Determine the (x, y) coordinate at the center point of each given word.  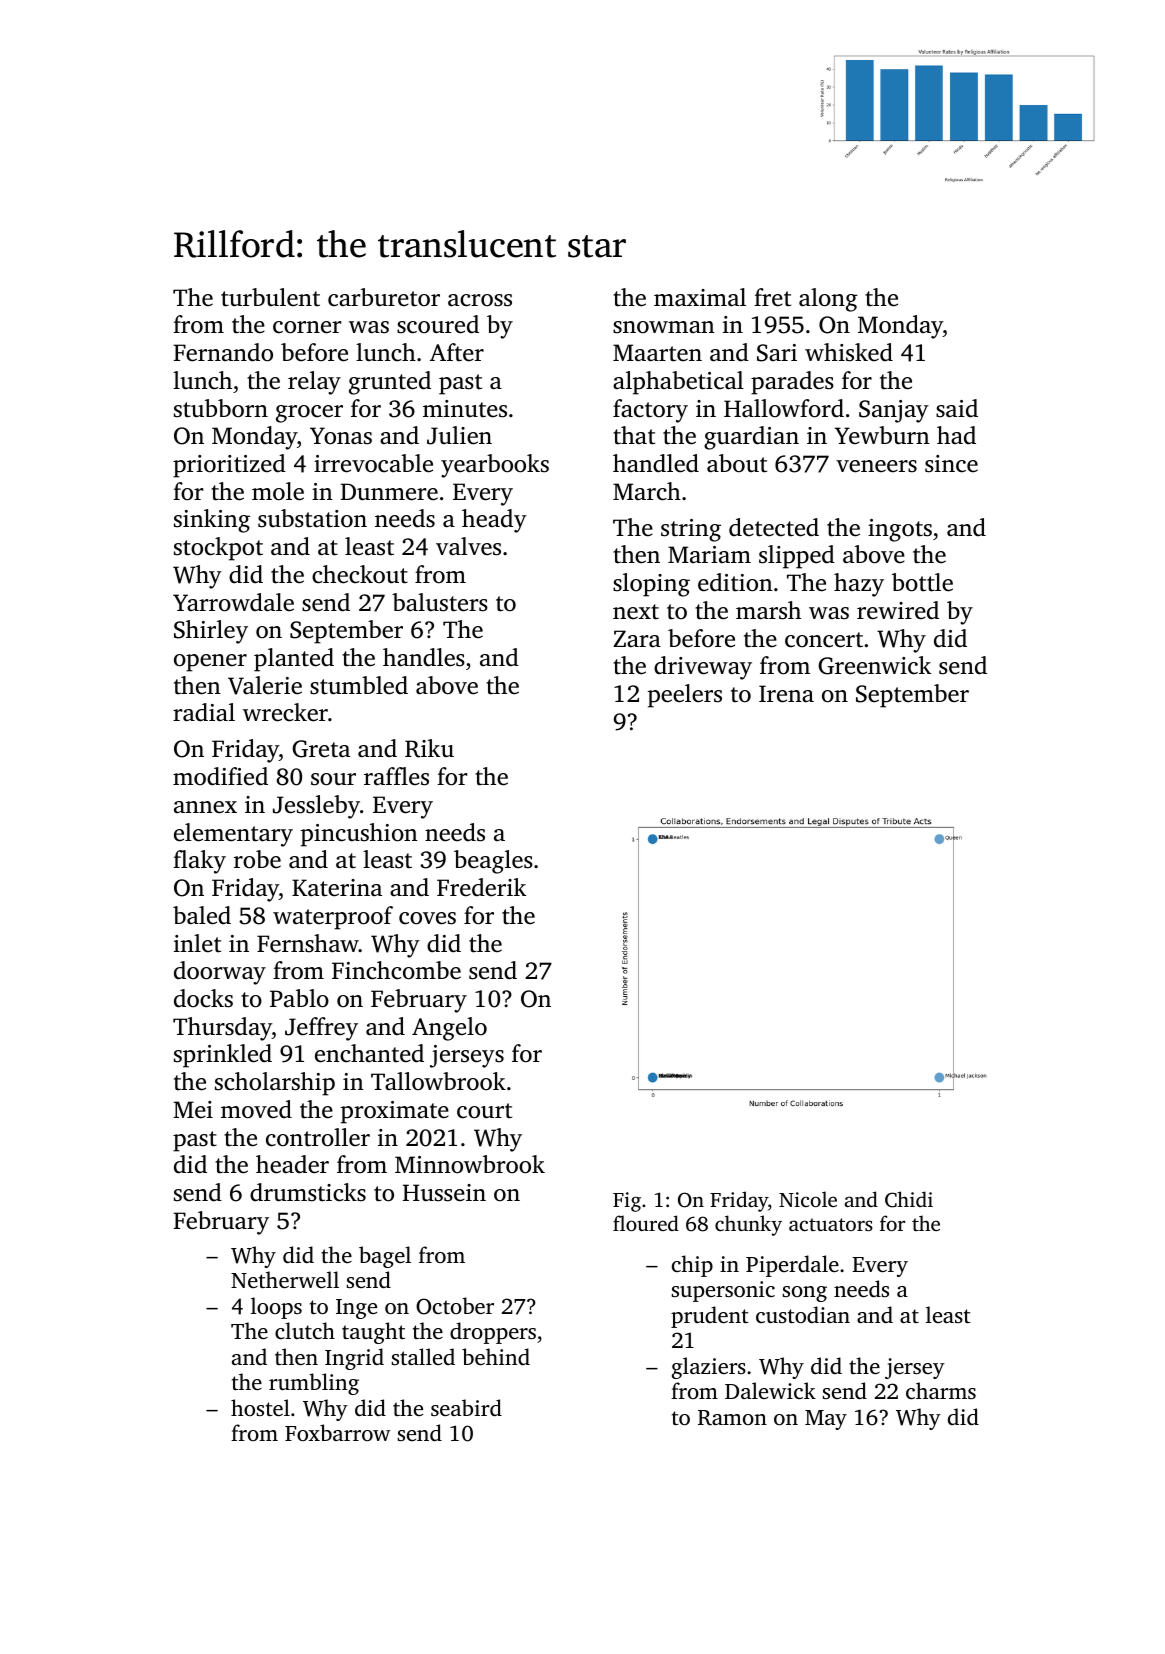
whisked (849, 352)
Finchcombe (396, 970)
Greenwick (874, 665)
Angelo (449, 1029)
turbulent (270, 297)
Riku (429, 748)
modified (220, 776)
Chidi (909, 1199)
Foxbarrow (337, 1432)
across (480, 300)
